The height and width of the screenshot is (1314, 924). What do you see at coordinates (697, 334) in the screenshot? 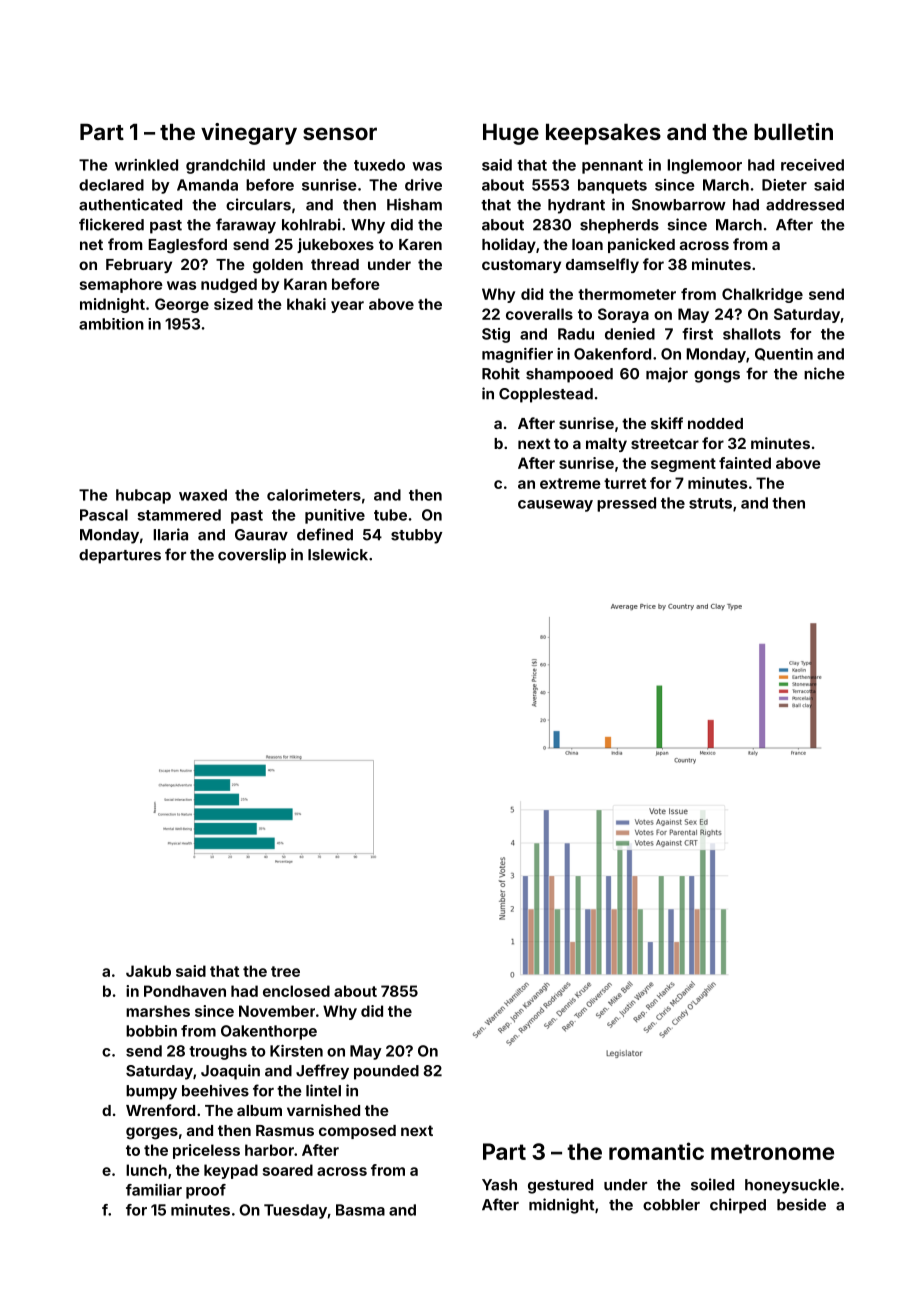
I see `first` at bounding box center [697, 334].
